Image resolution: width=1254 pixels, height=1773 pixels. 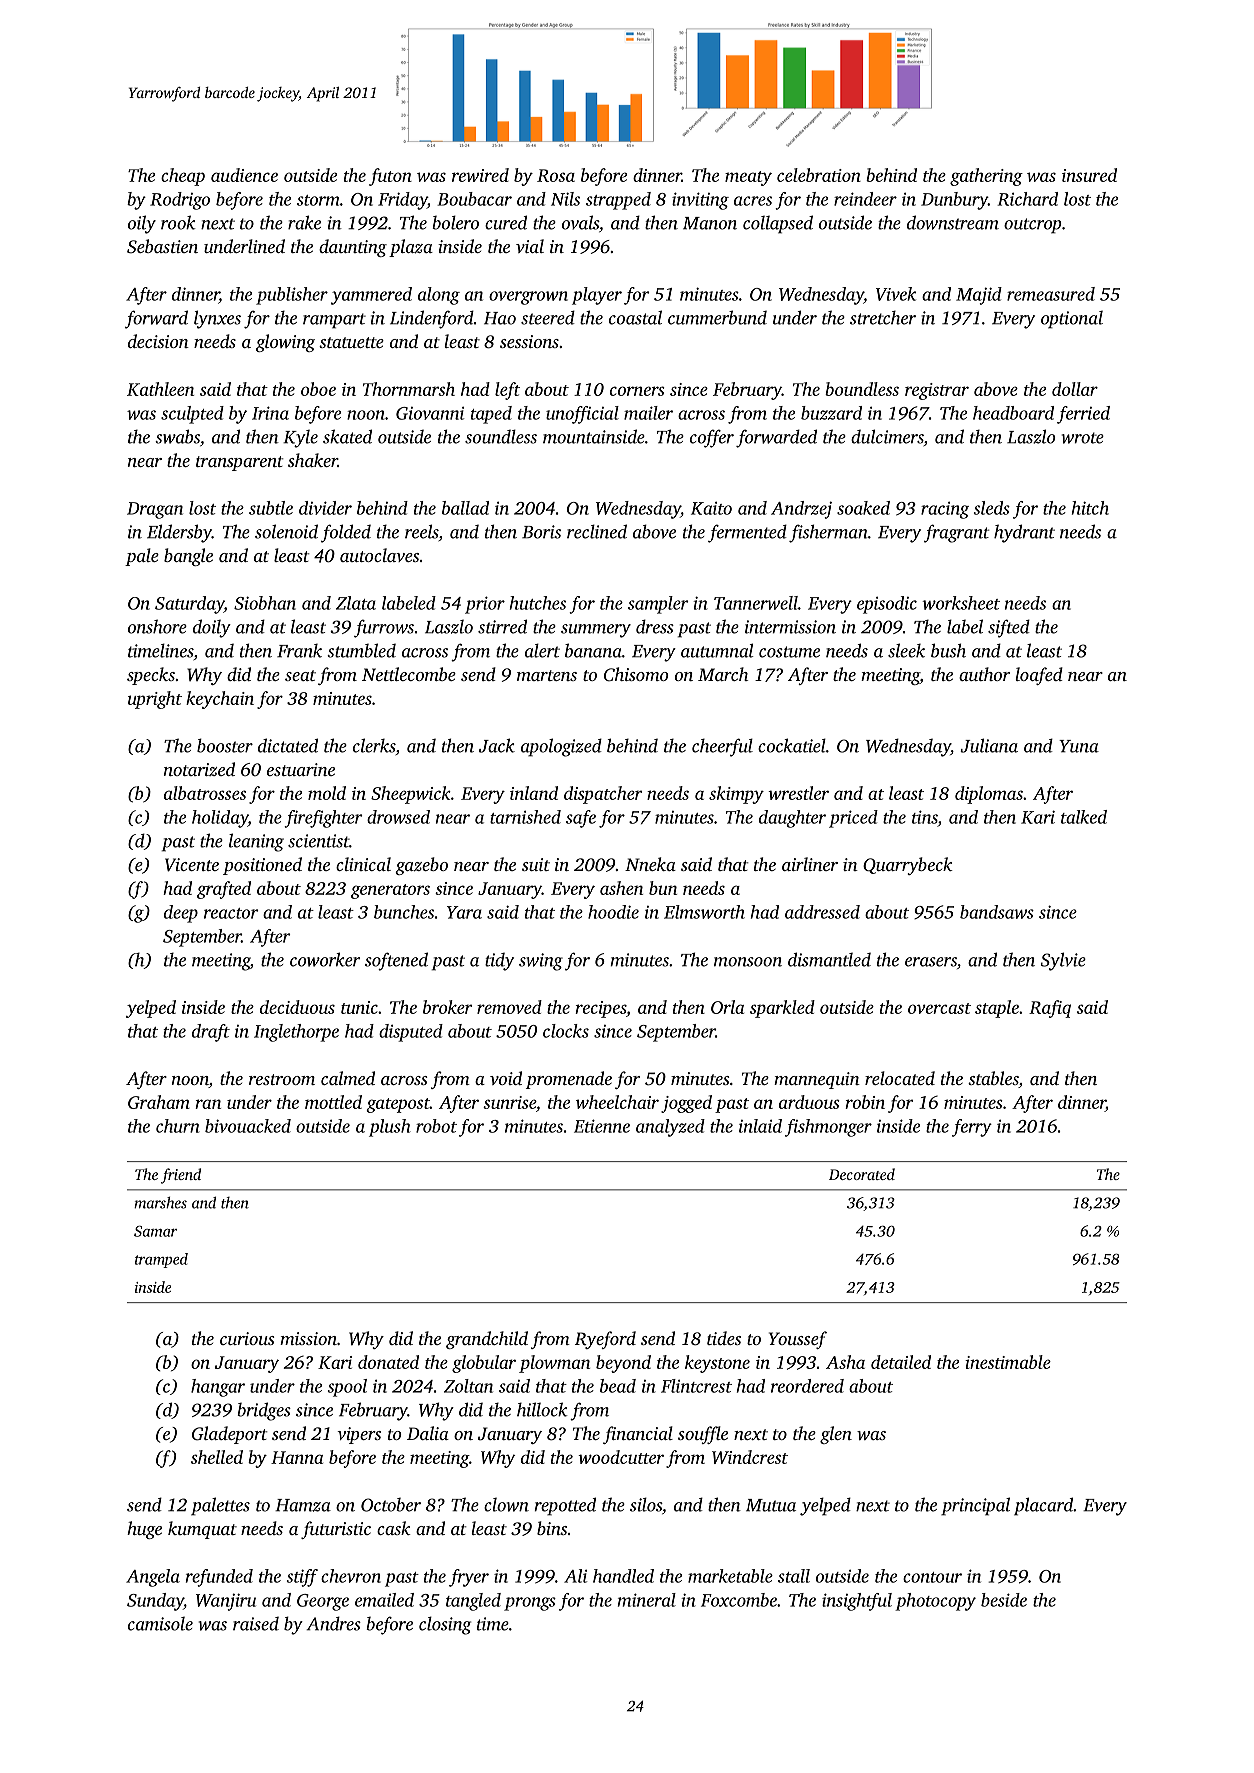 I want to click on Wanjiru, so click(x=226, y=1602).
